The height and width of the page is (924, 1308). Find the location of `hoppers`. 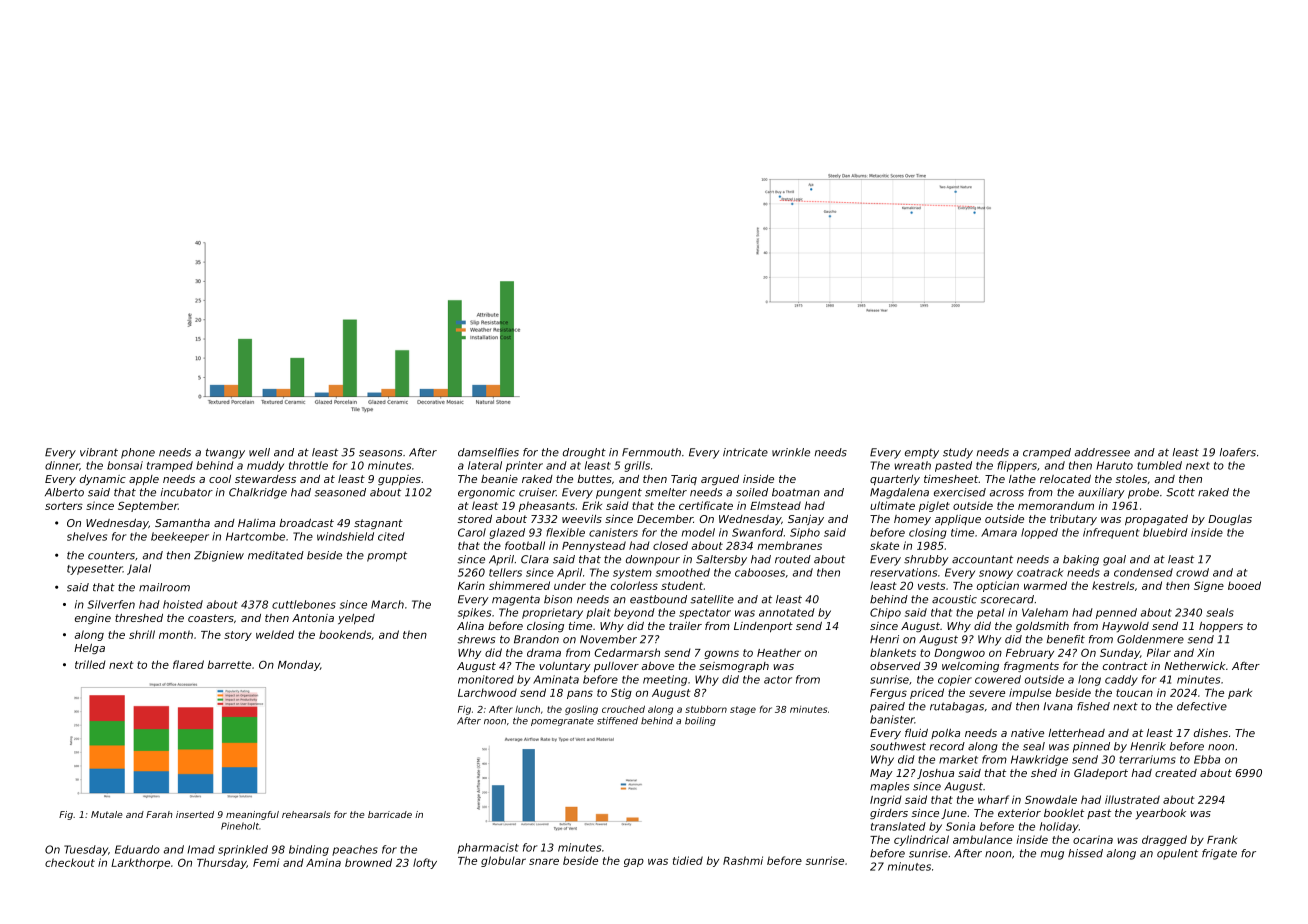

hoppers is located at coordinates (1221, 627).
